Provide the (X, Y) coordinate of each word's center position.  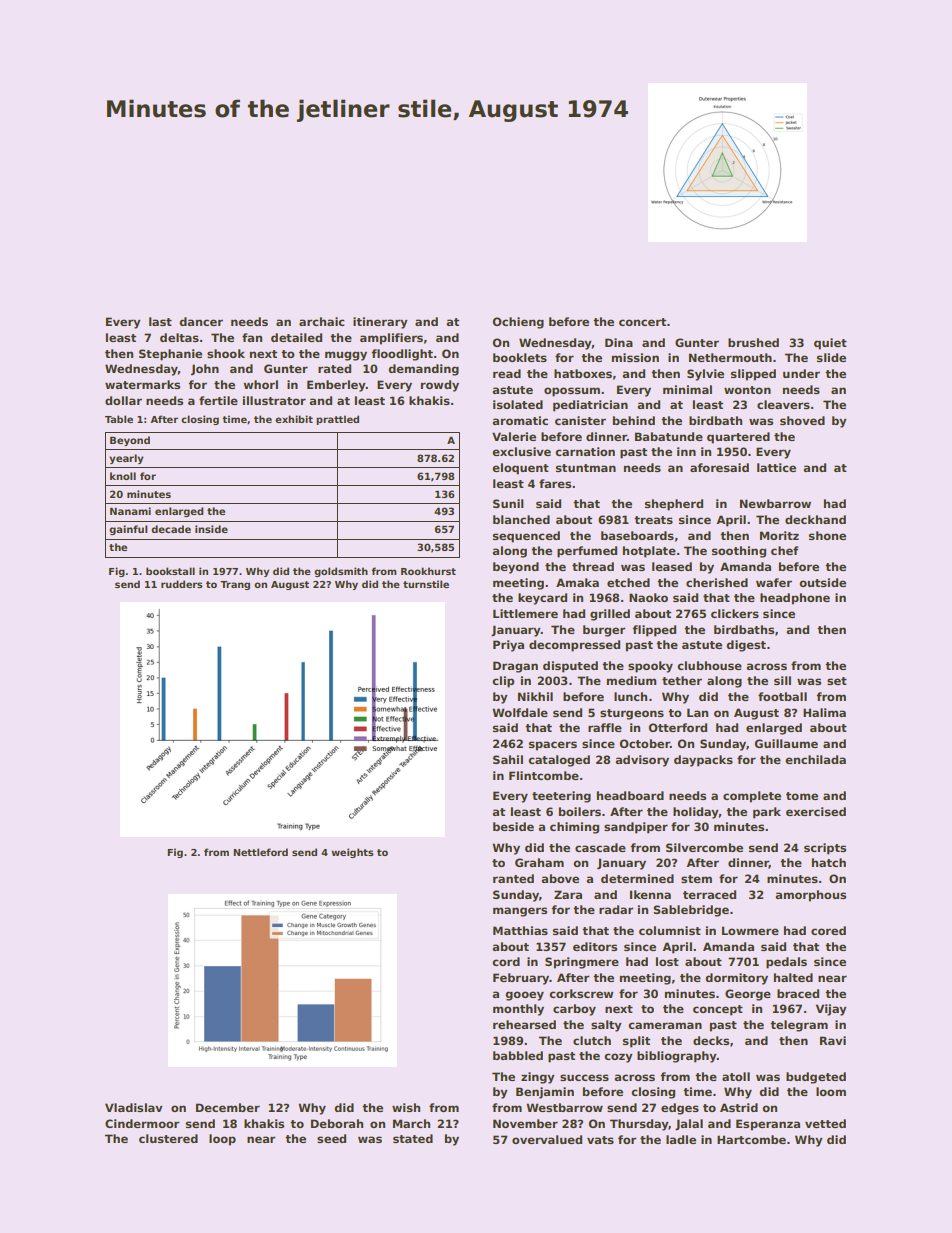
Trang (235, 585)
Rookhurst (428, 571)
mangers (520, 912)
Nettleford (260, 852)
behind (634, 420)
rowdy (440, 386)
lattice (776, 467)
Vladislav (134, 1107)
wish (406, 1107)
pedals (786, 963)
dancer (201, 321)
